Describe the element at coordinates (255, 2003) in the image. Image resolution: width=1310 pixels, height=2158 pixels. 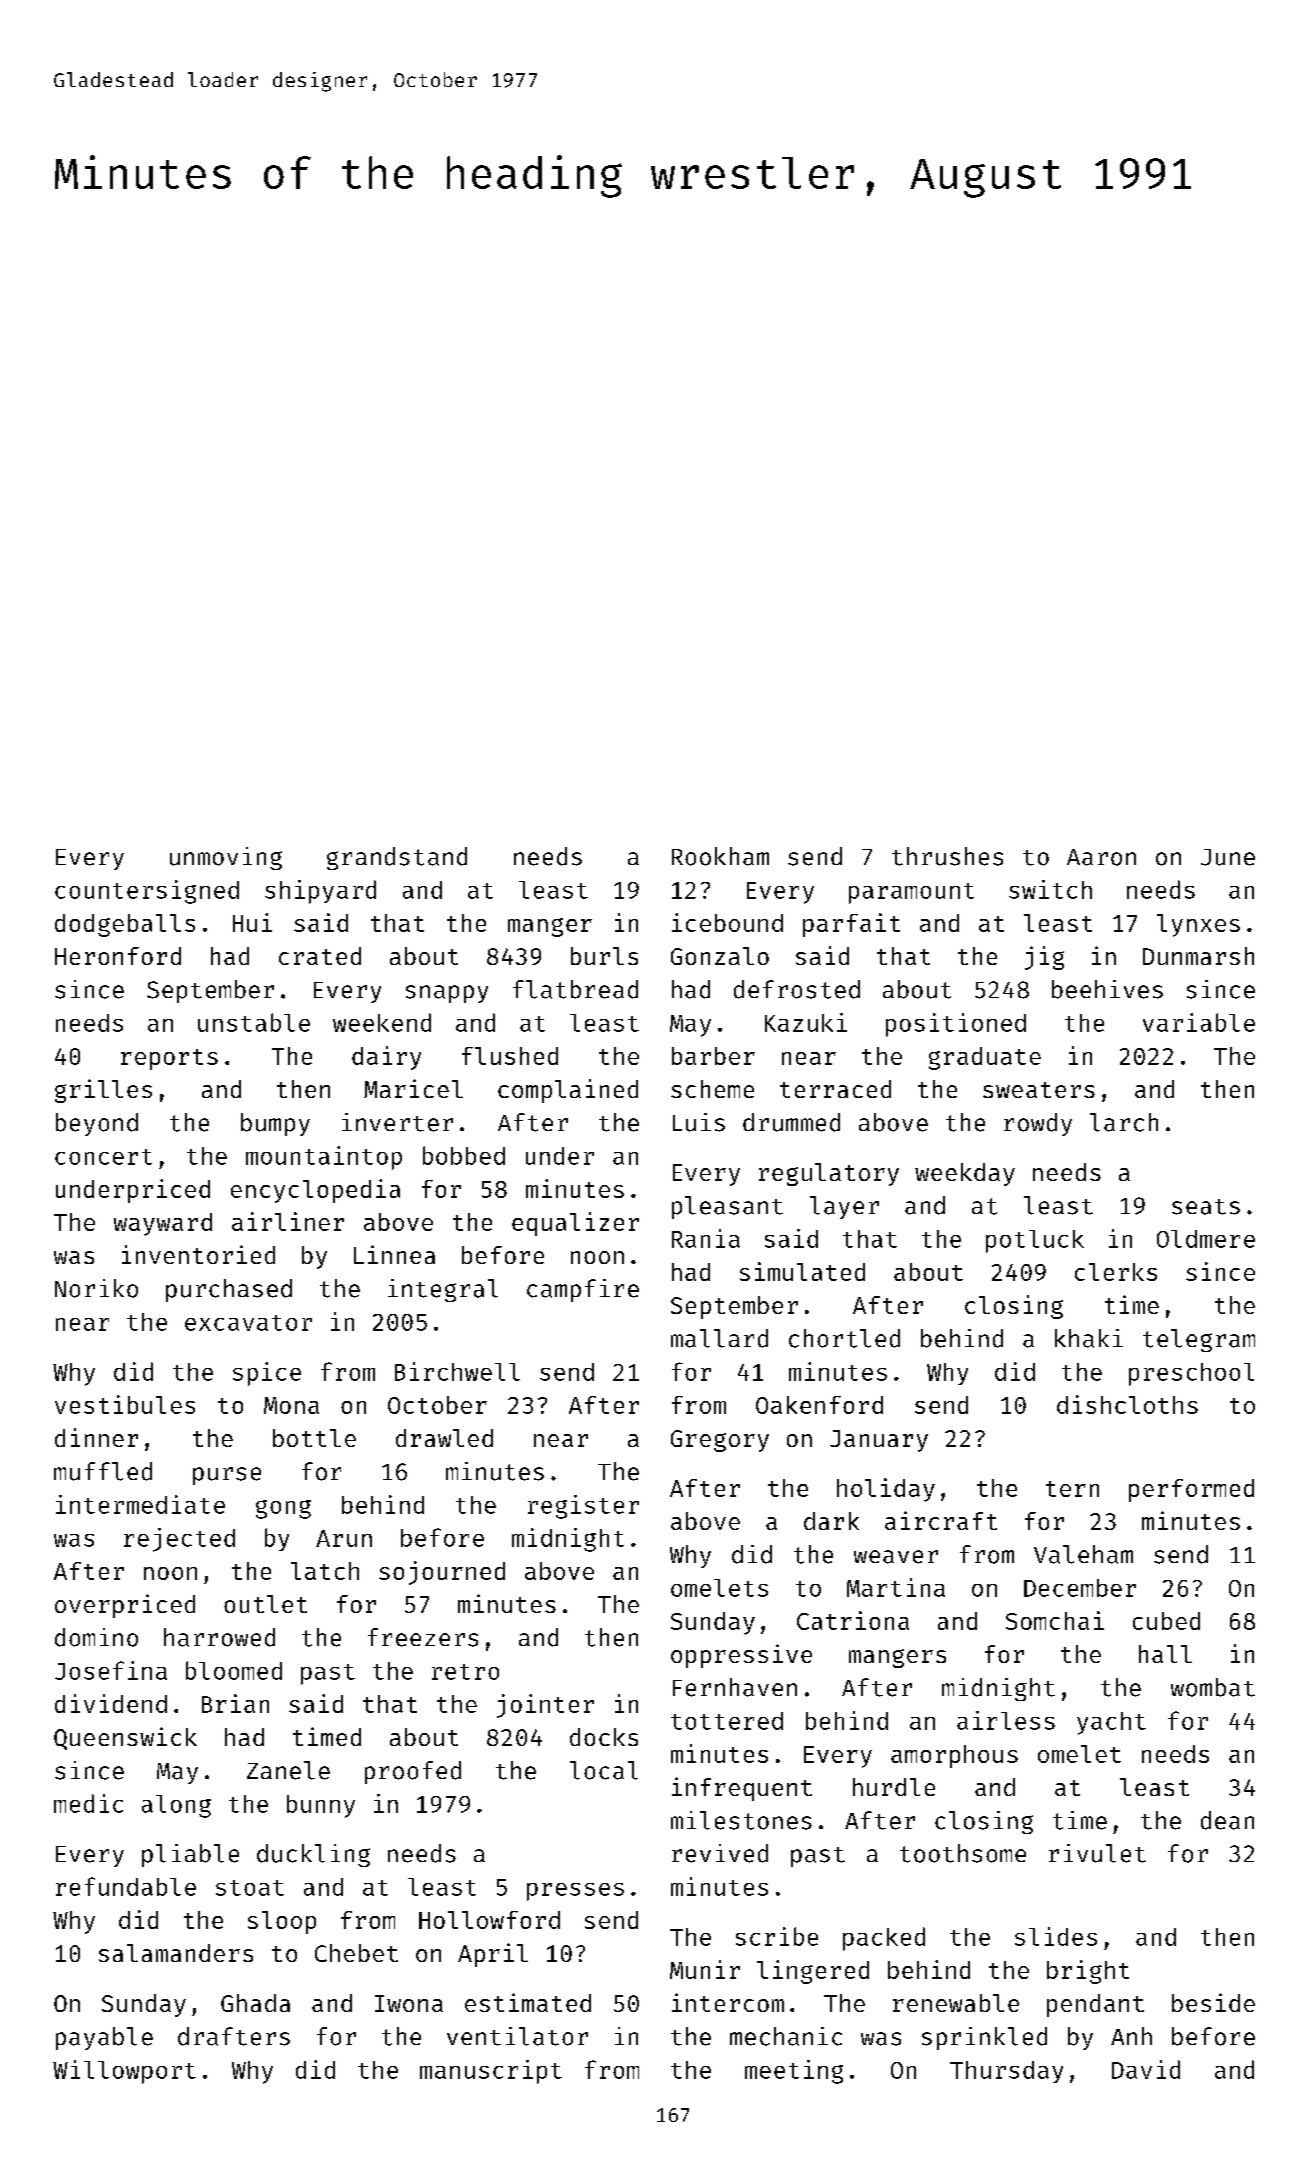
I see `Ghada` at that location.
